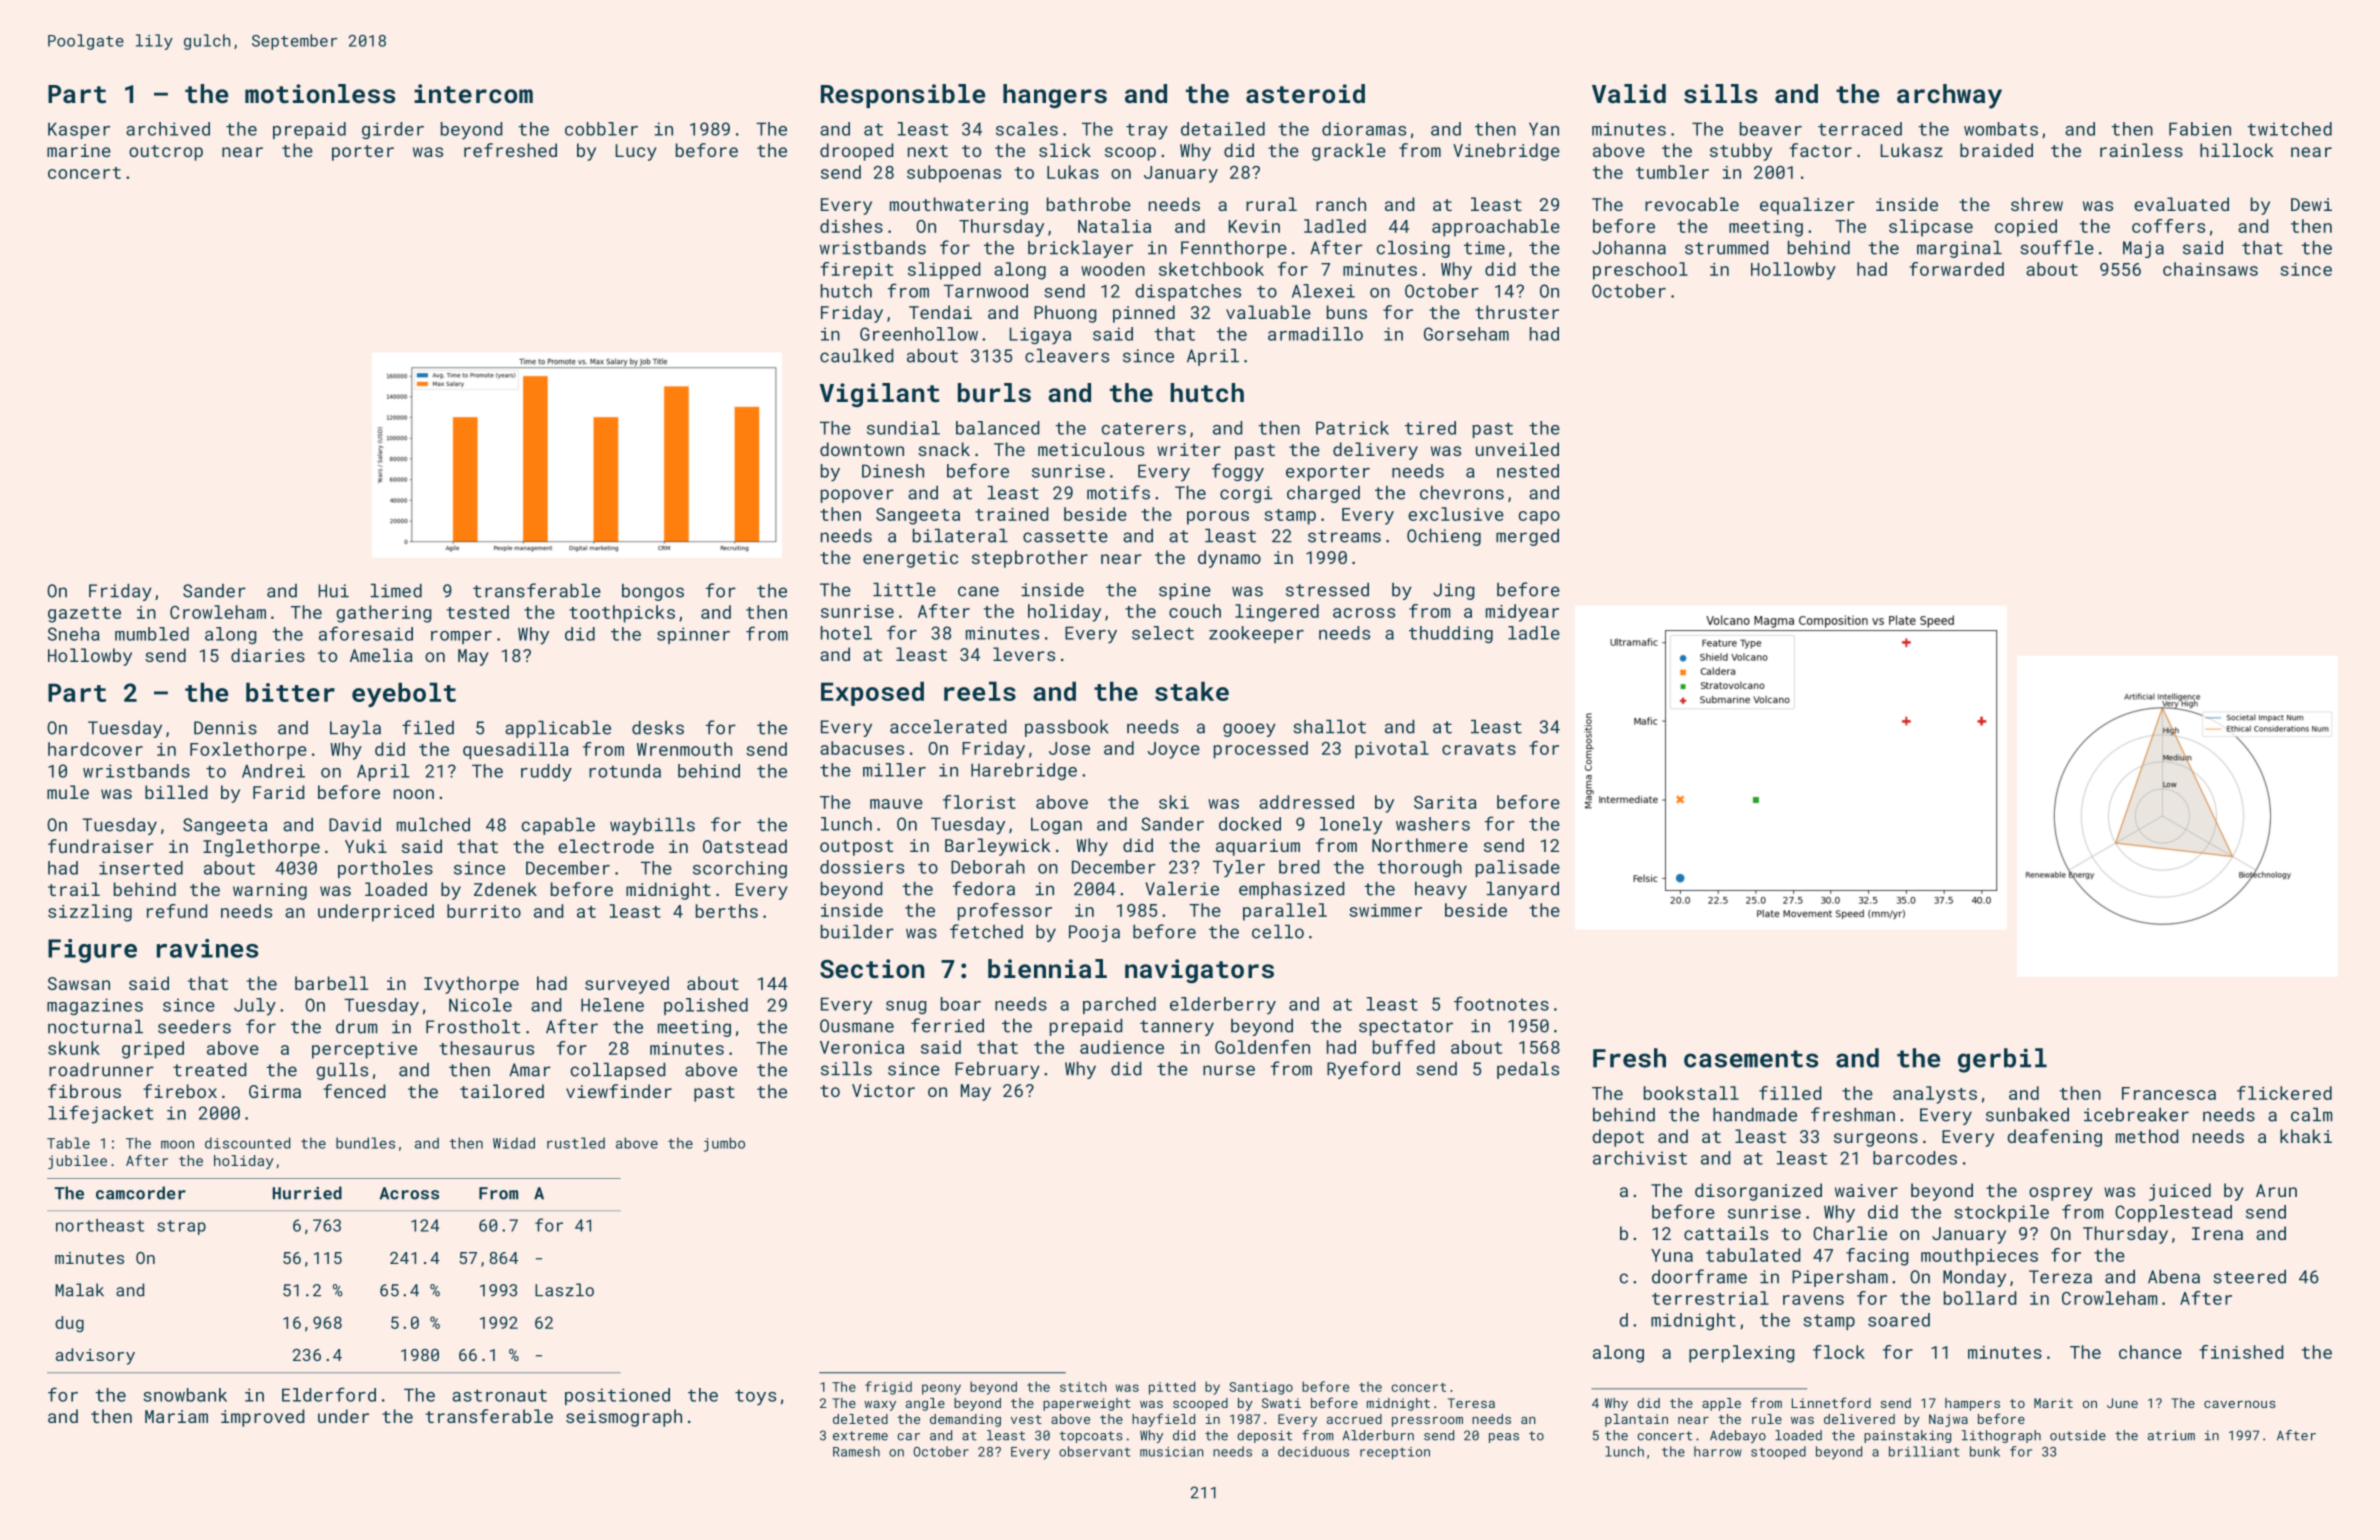  Describe the element at coordinates (1949, 96) in the screenshot. I see `archway` at that location.
